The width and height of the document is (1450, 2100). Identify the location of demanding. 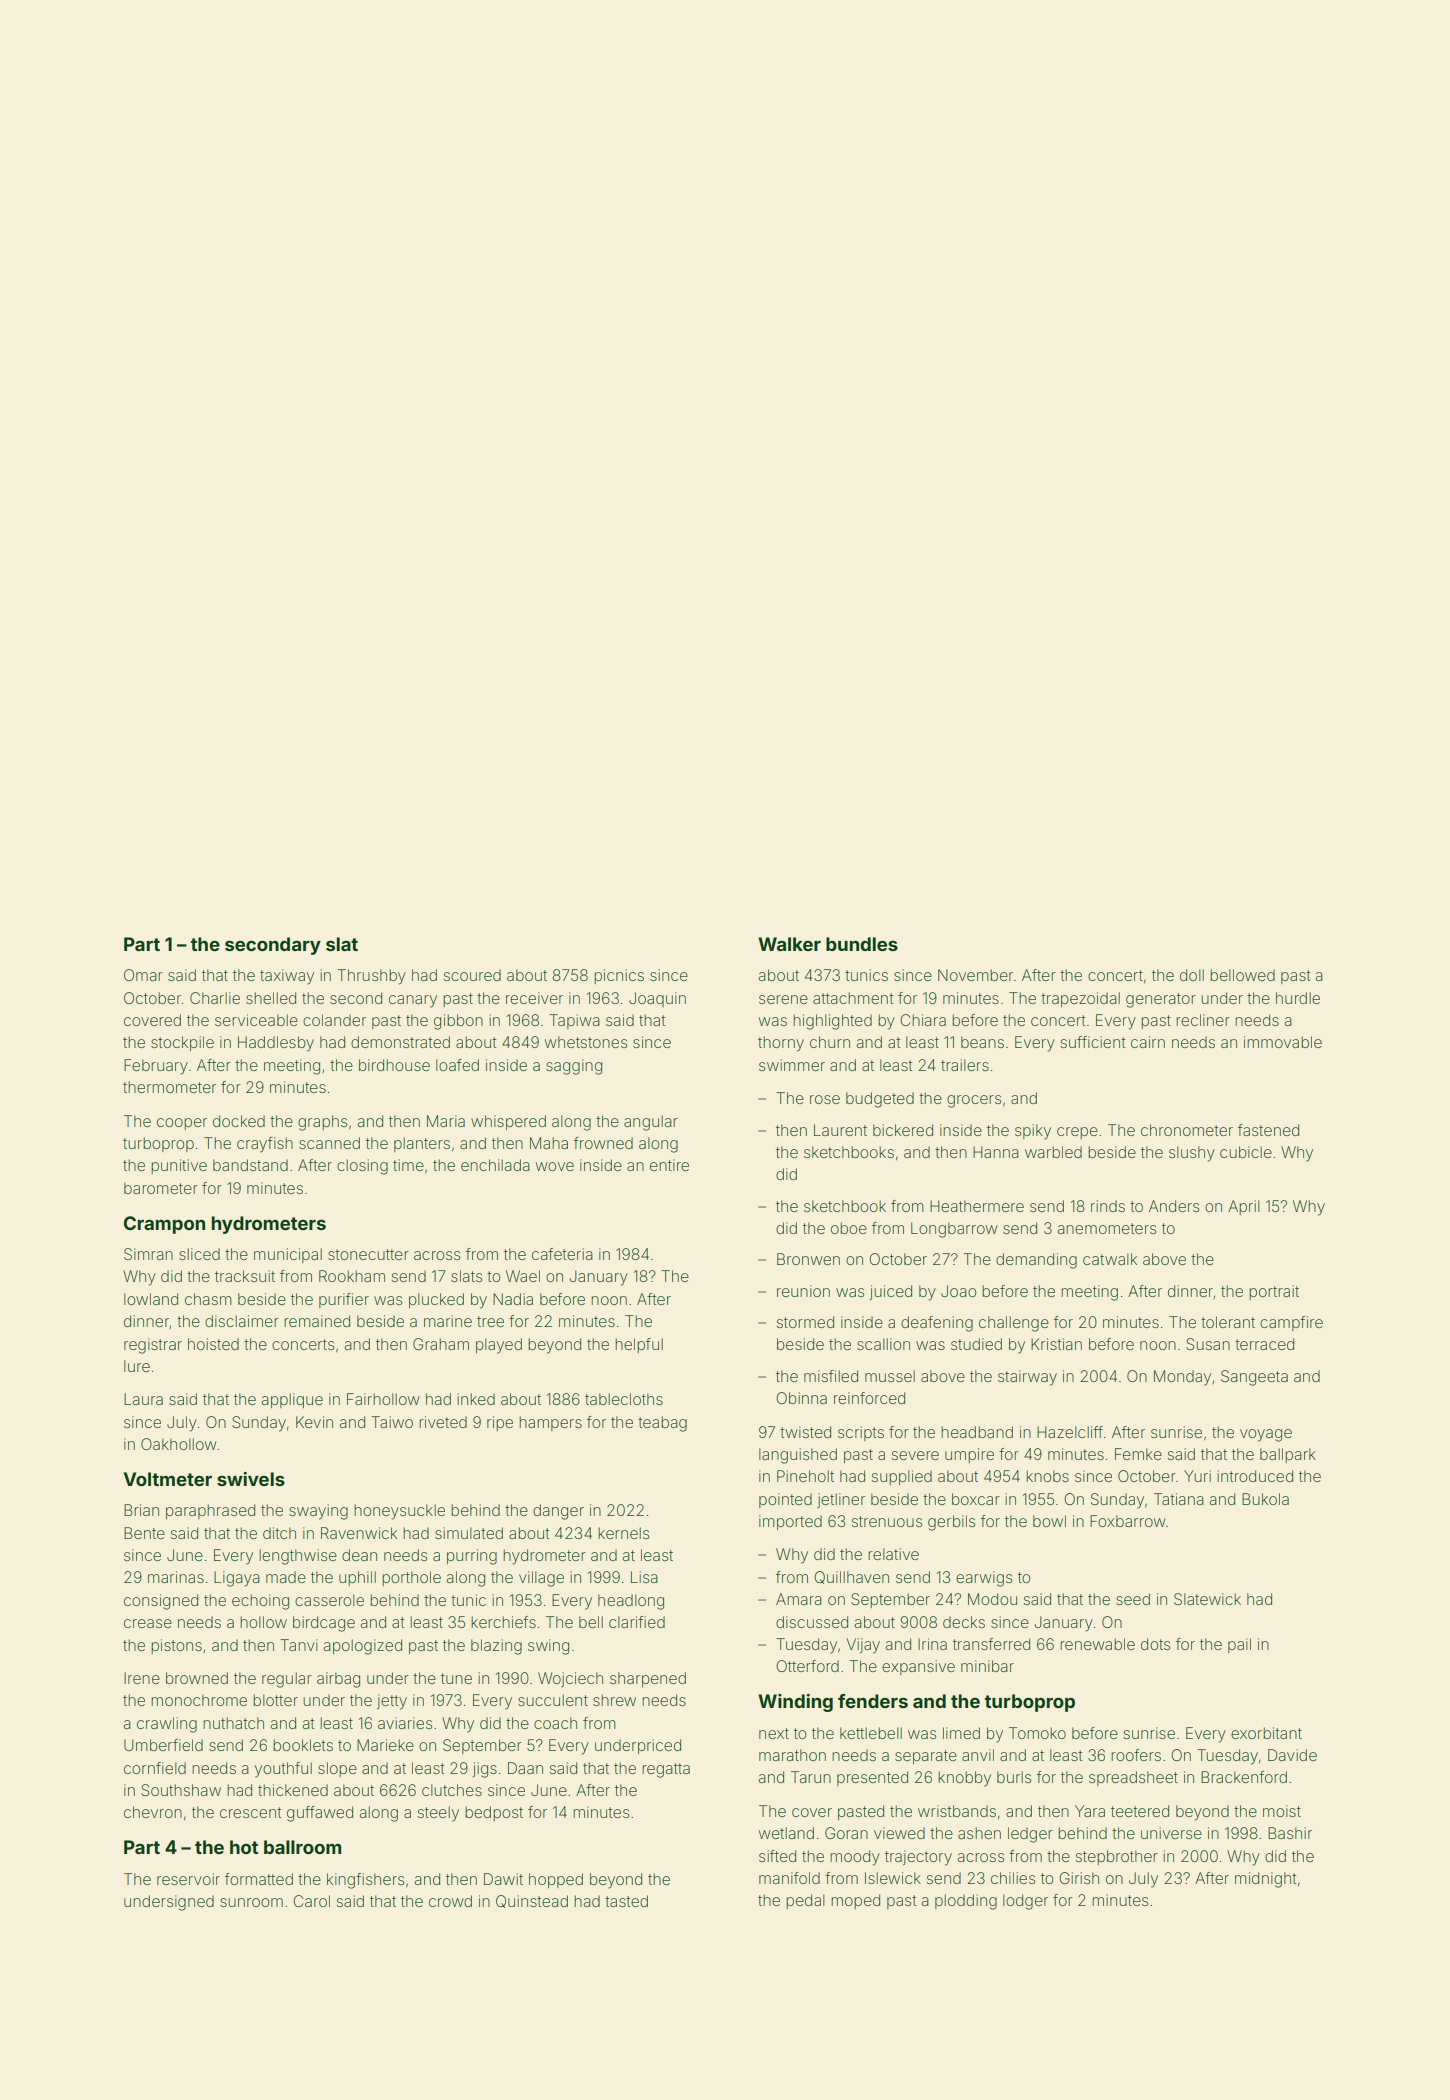
(1036, 1261).
